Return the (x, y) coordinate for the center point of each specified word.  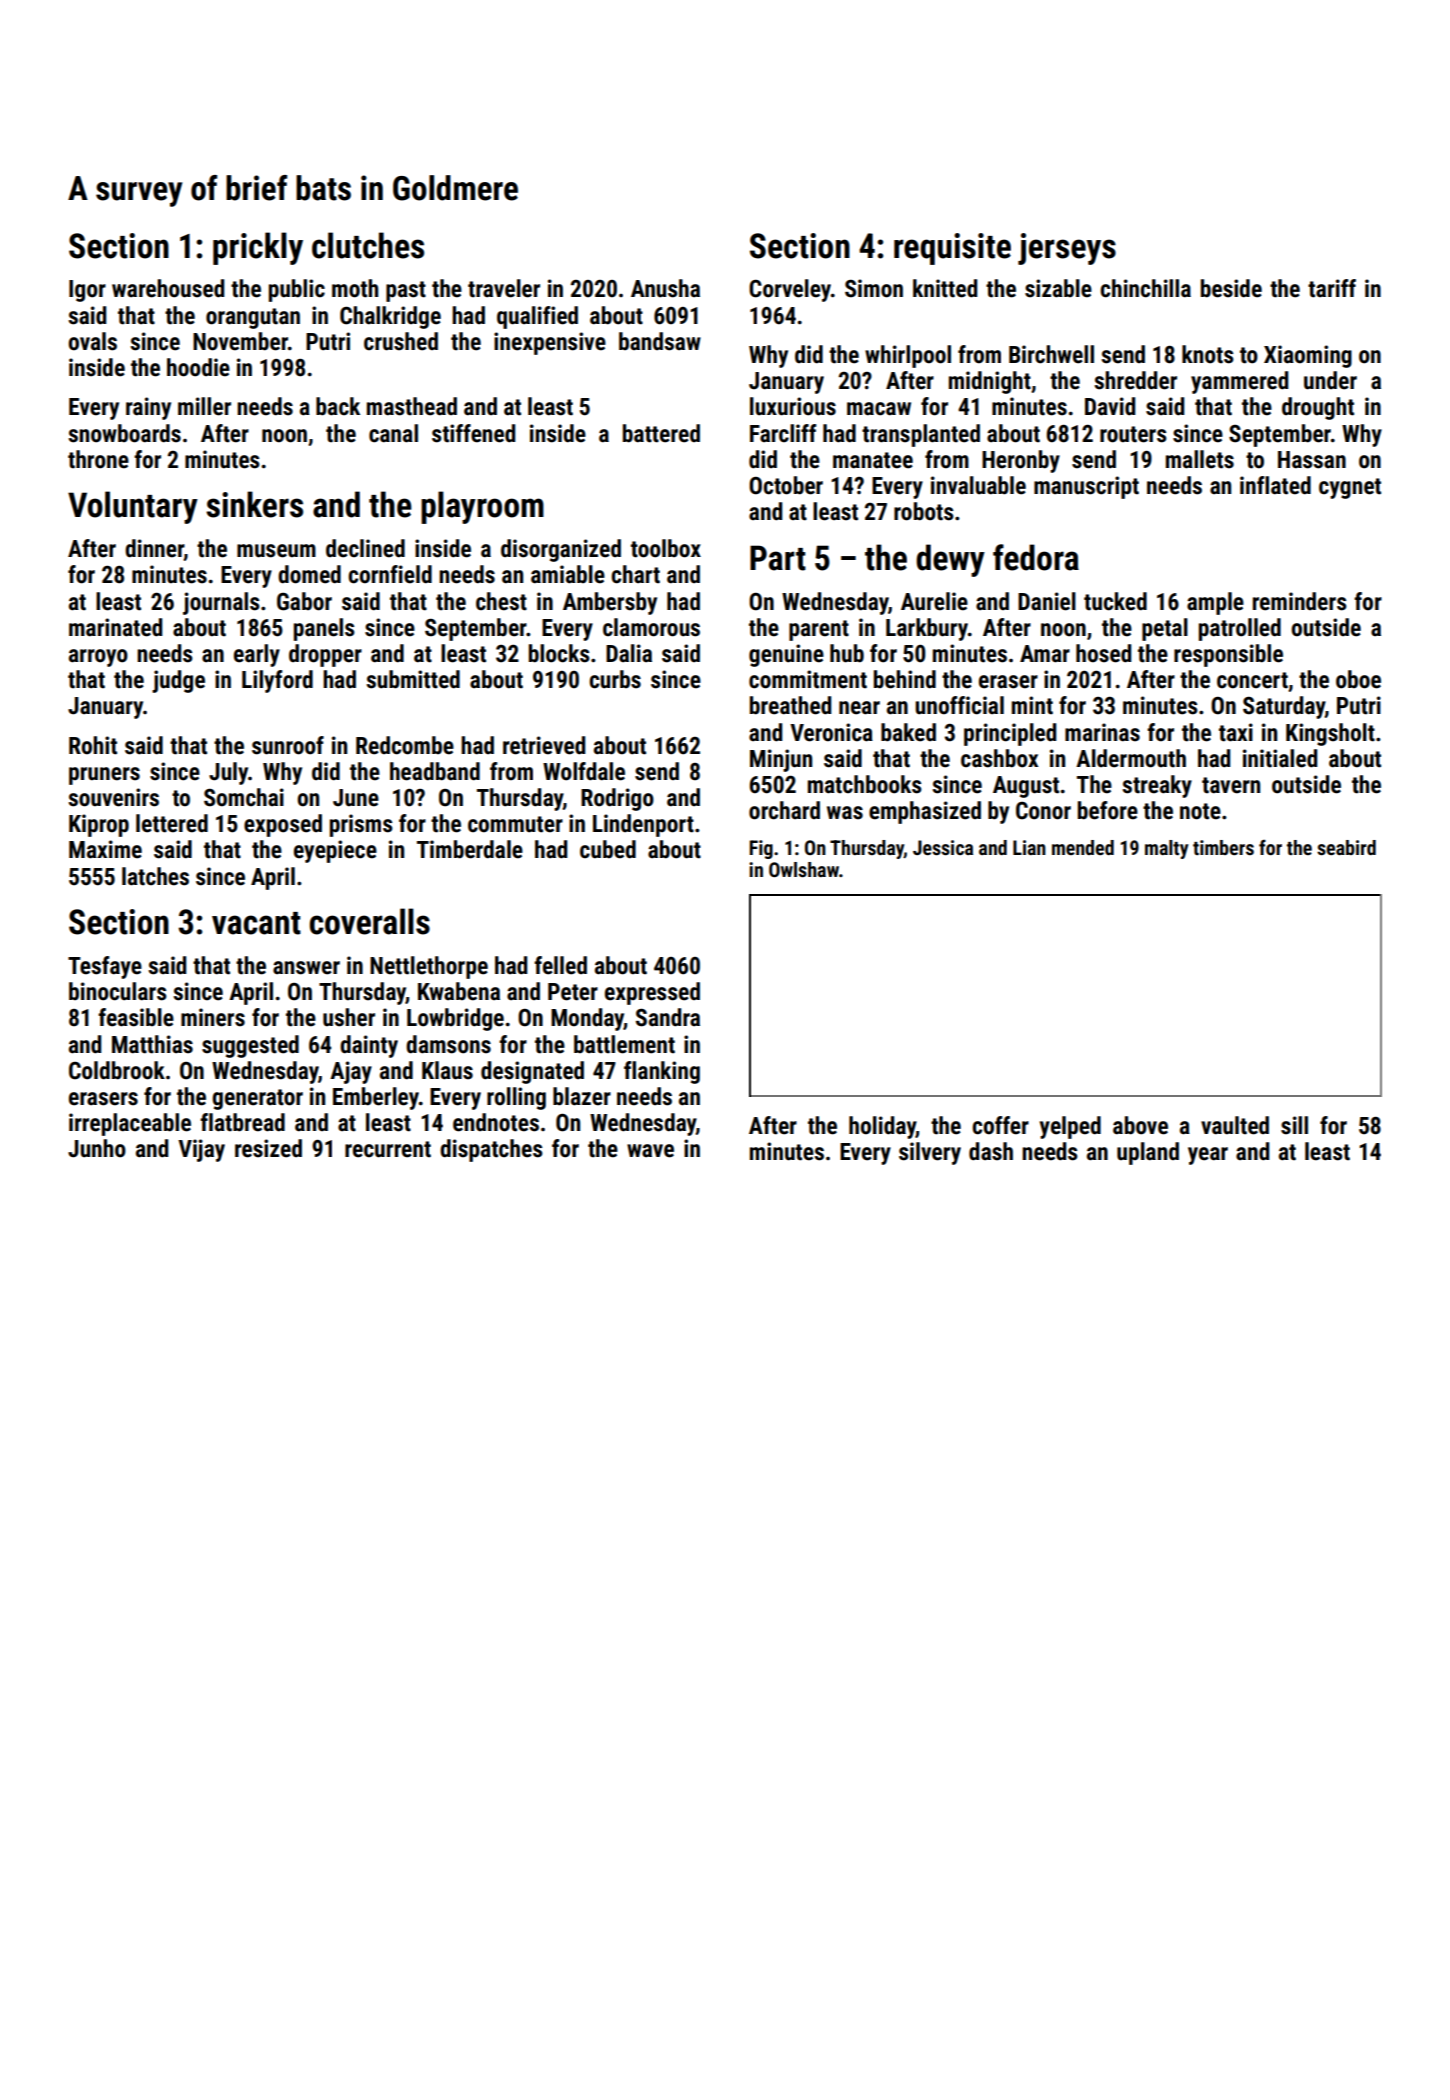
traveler (504, 288)
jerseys (1067, 249)
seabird (1346, 847)
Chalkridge (390, 317)
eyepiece (335, 851)
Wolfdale (584, 771)
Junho (97, 1148)
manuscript (1086, 487)
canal (393, 433)
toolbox (666, 548)
